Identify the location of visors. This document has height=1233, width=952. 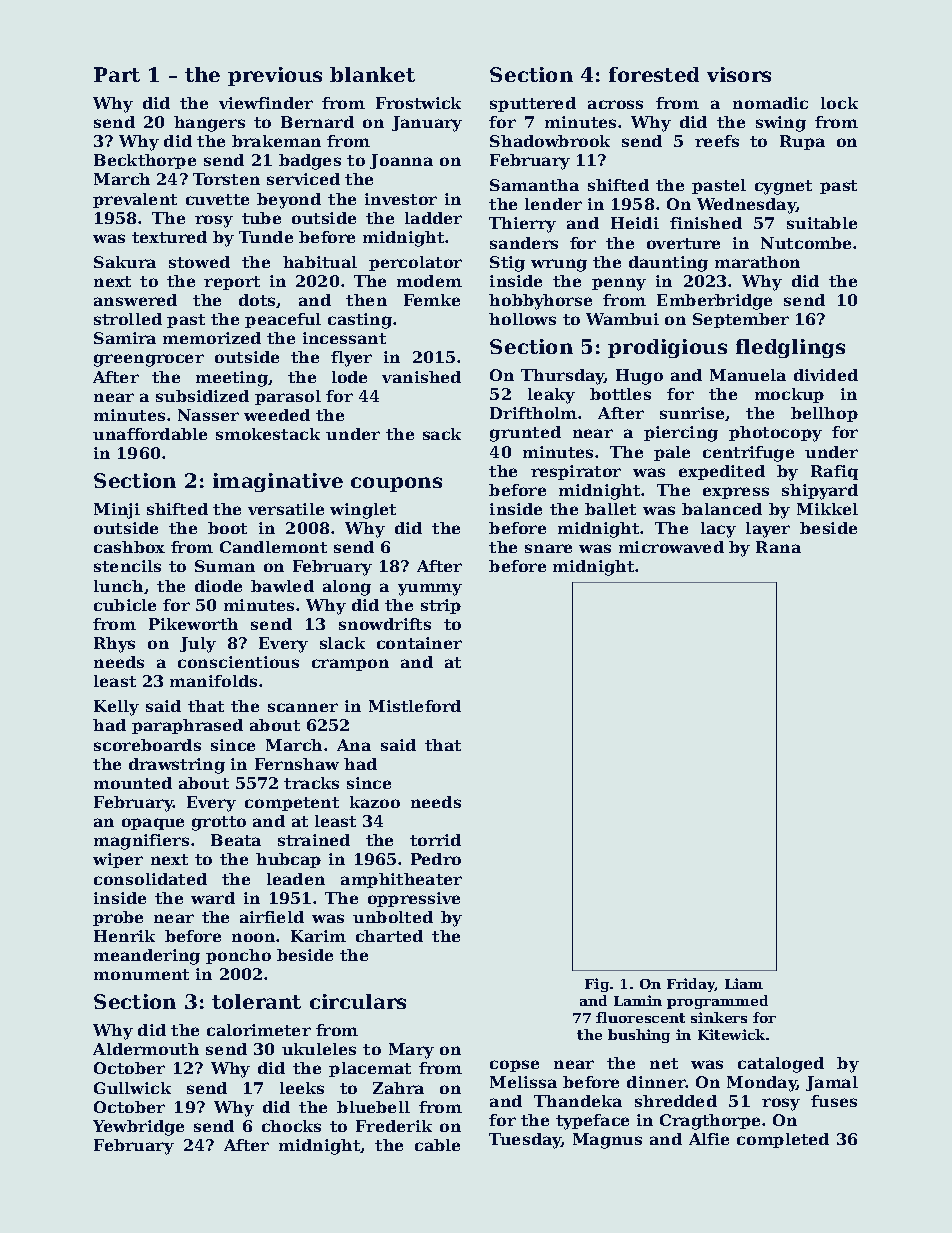
(739, 74).
